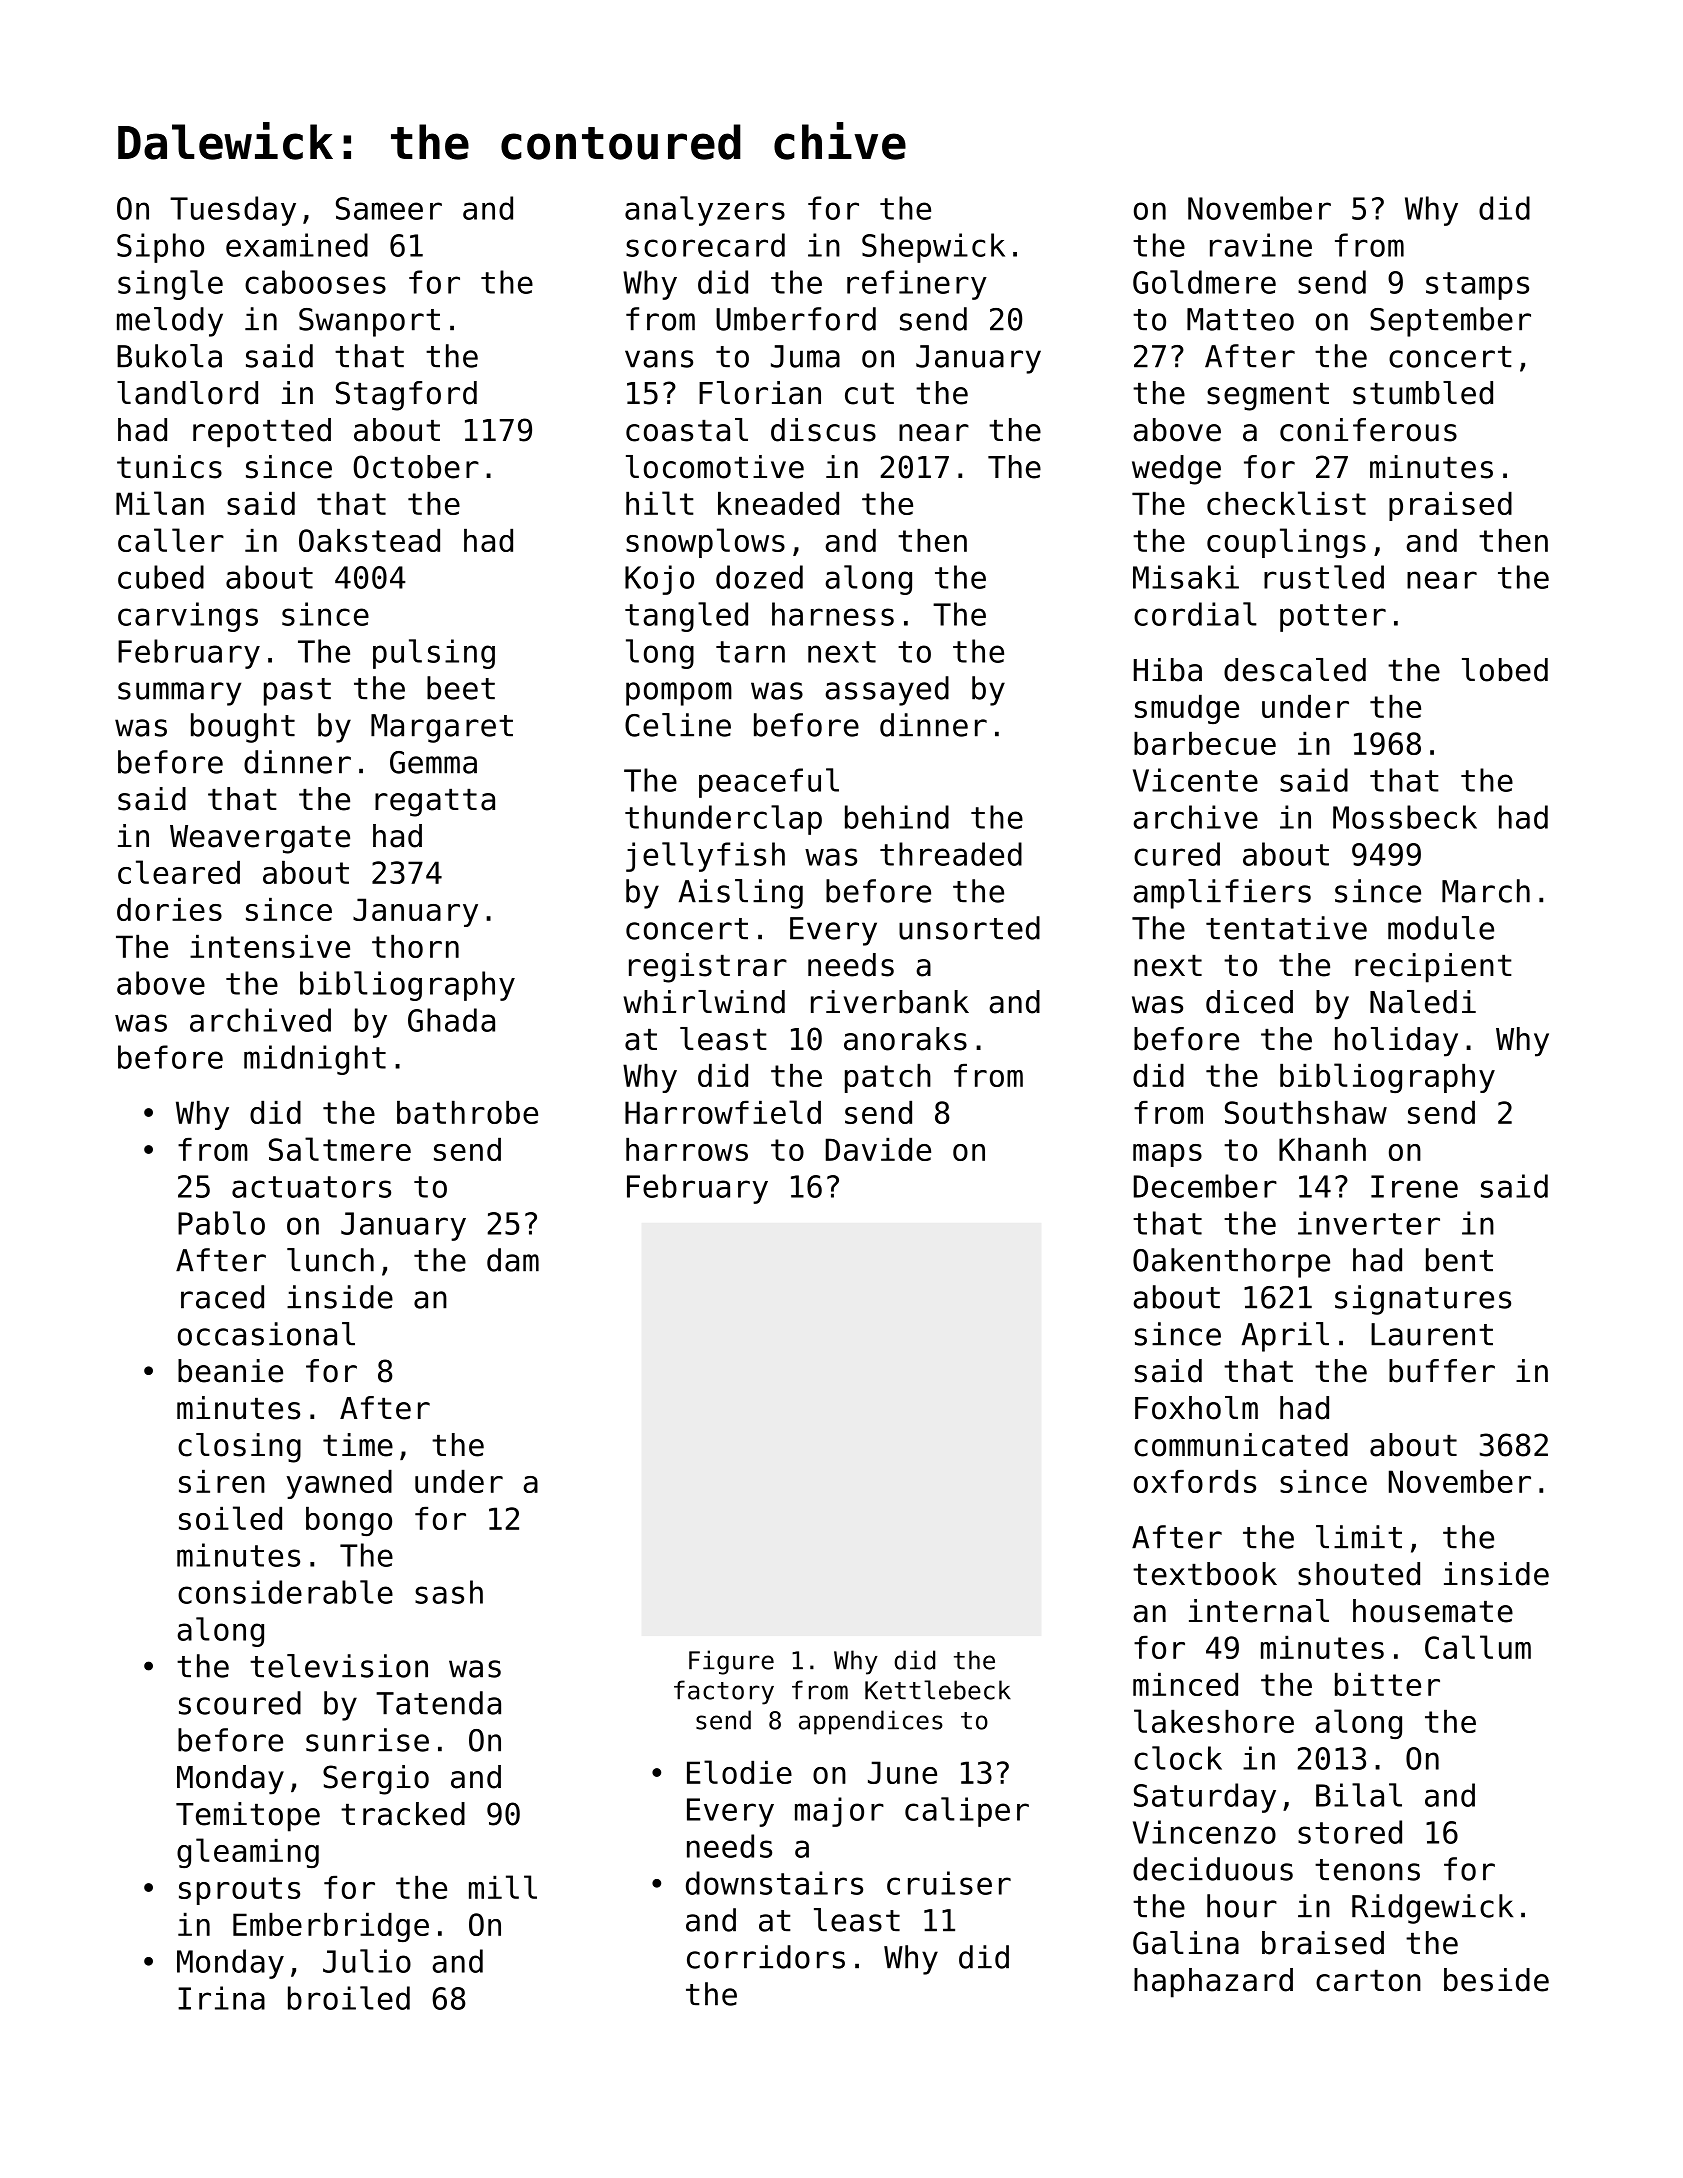 The height and width of the screenshot is (2178, 1683). What do you see at coordinates (240, 1703) in the screenshot?
I see `scoured` at bounding box center [240, 1703].
